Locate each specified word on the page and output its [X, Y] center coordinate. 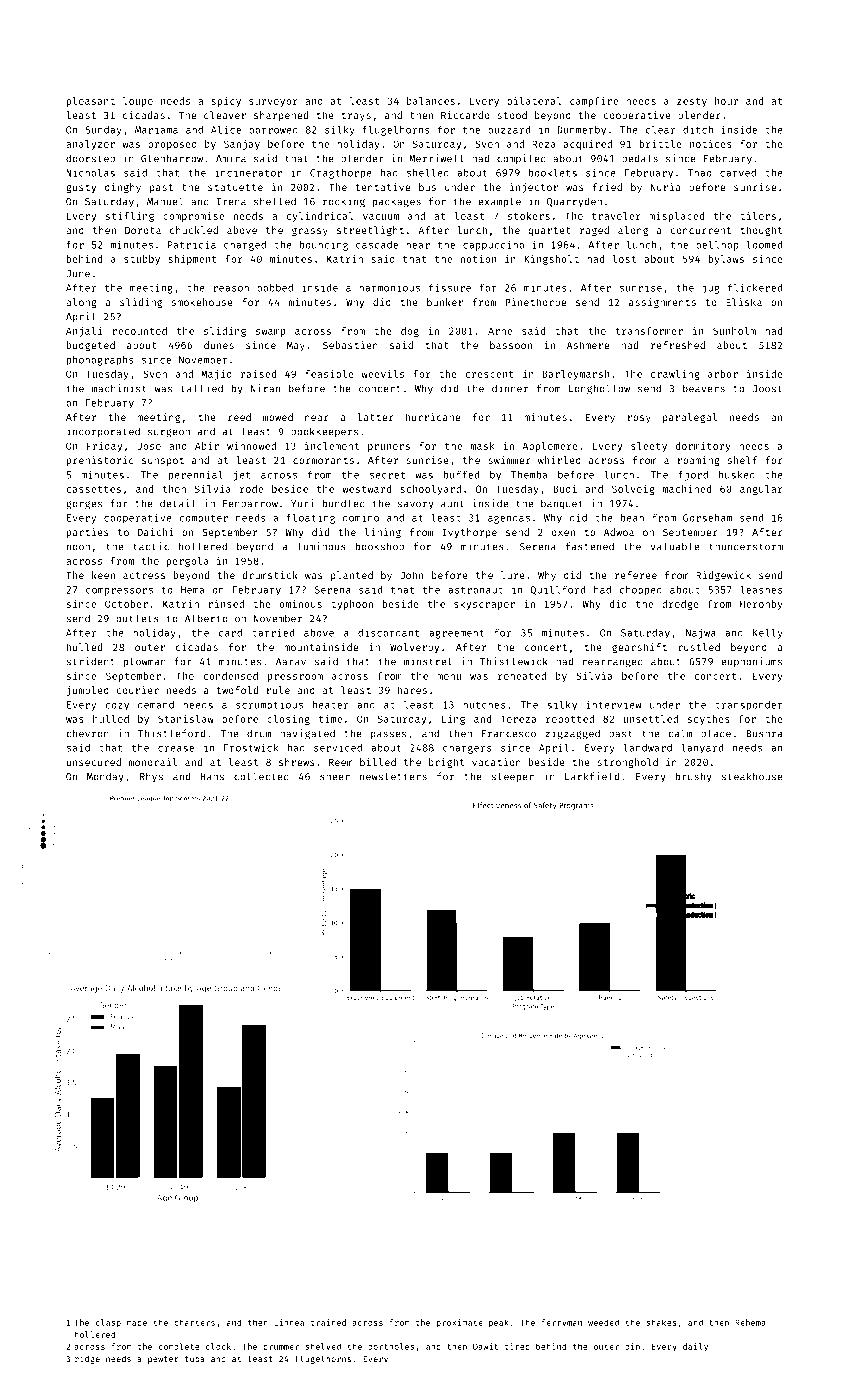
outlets [137, 618]
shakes [661, 1322]
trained [328, 1322]
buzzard [509, 130]
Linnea [289, 1322]
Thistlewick [514, 661]
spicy [226, 102]
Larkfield [592, 776]
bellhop [717, 246]
